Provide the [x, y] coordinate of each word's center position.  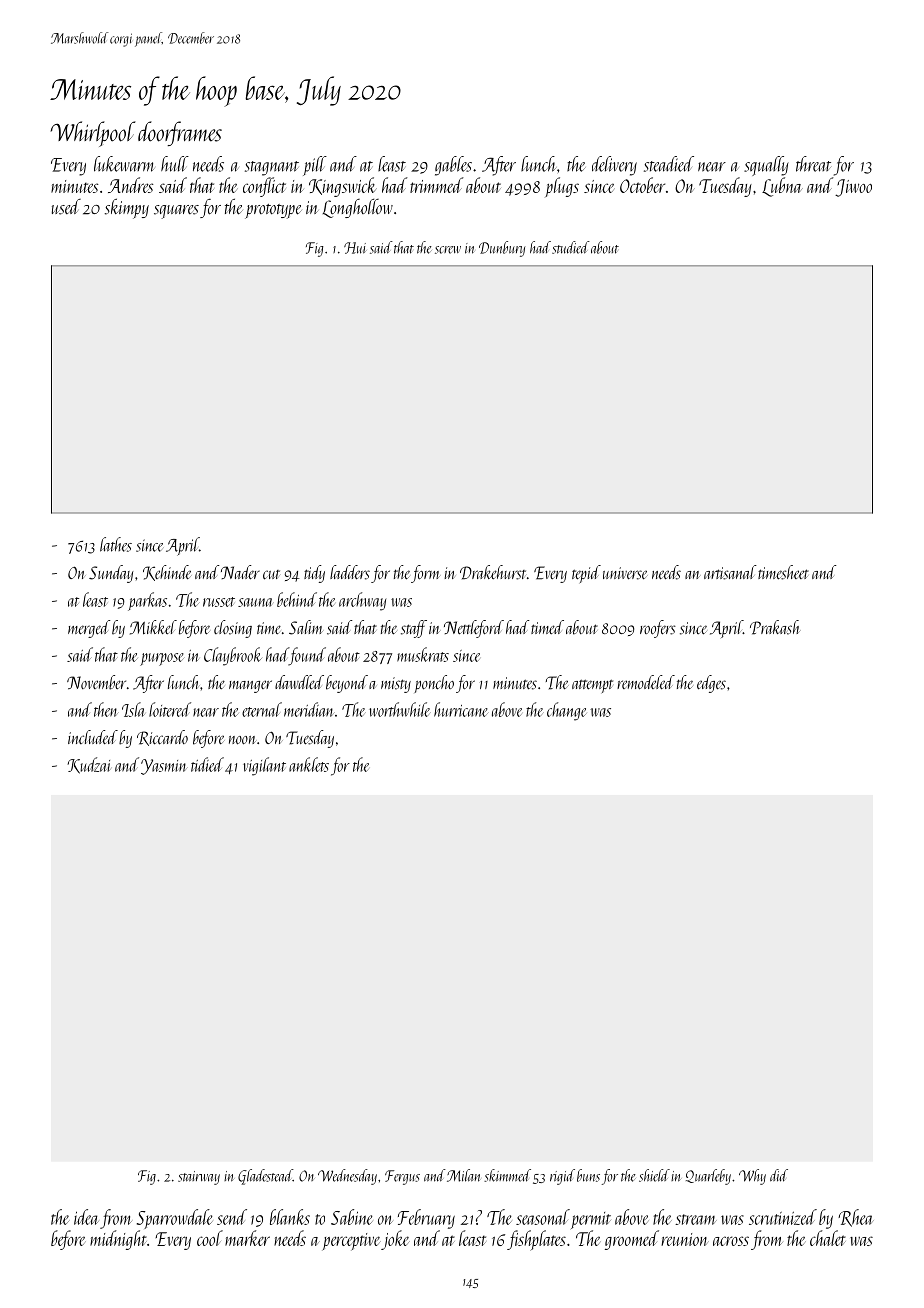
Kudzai [89, 765]
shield [654, 1175]
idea [86, 1217]
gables [453, 166]
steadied [669, 164]
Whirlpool [93, 134]
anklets [309, 764]
